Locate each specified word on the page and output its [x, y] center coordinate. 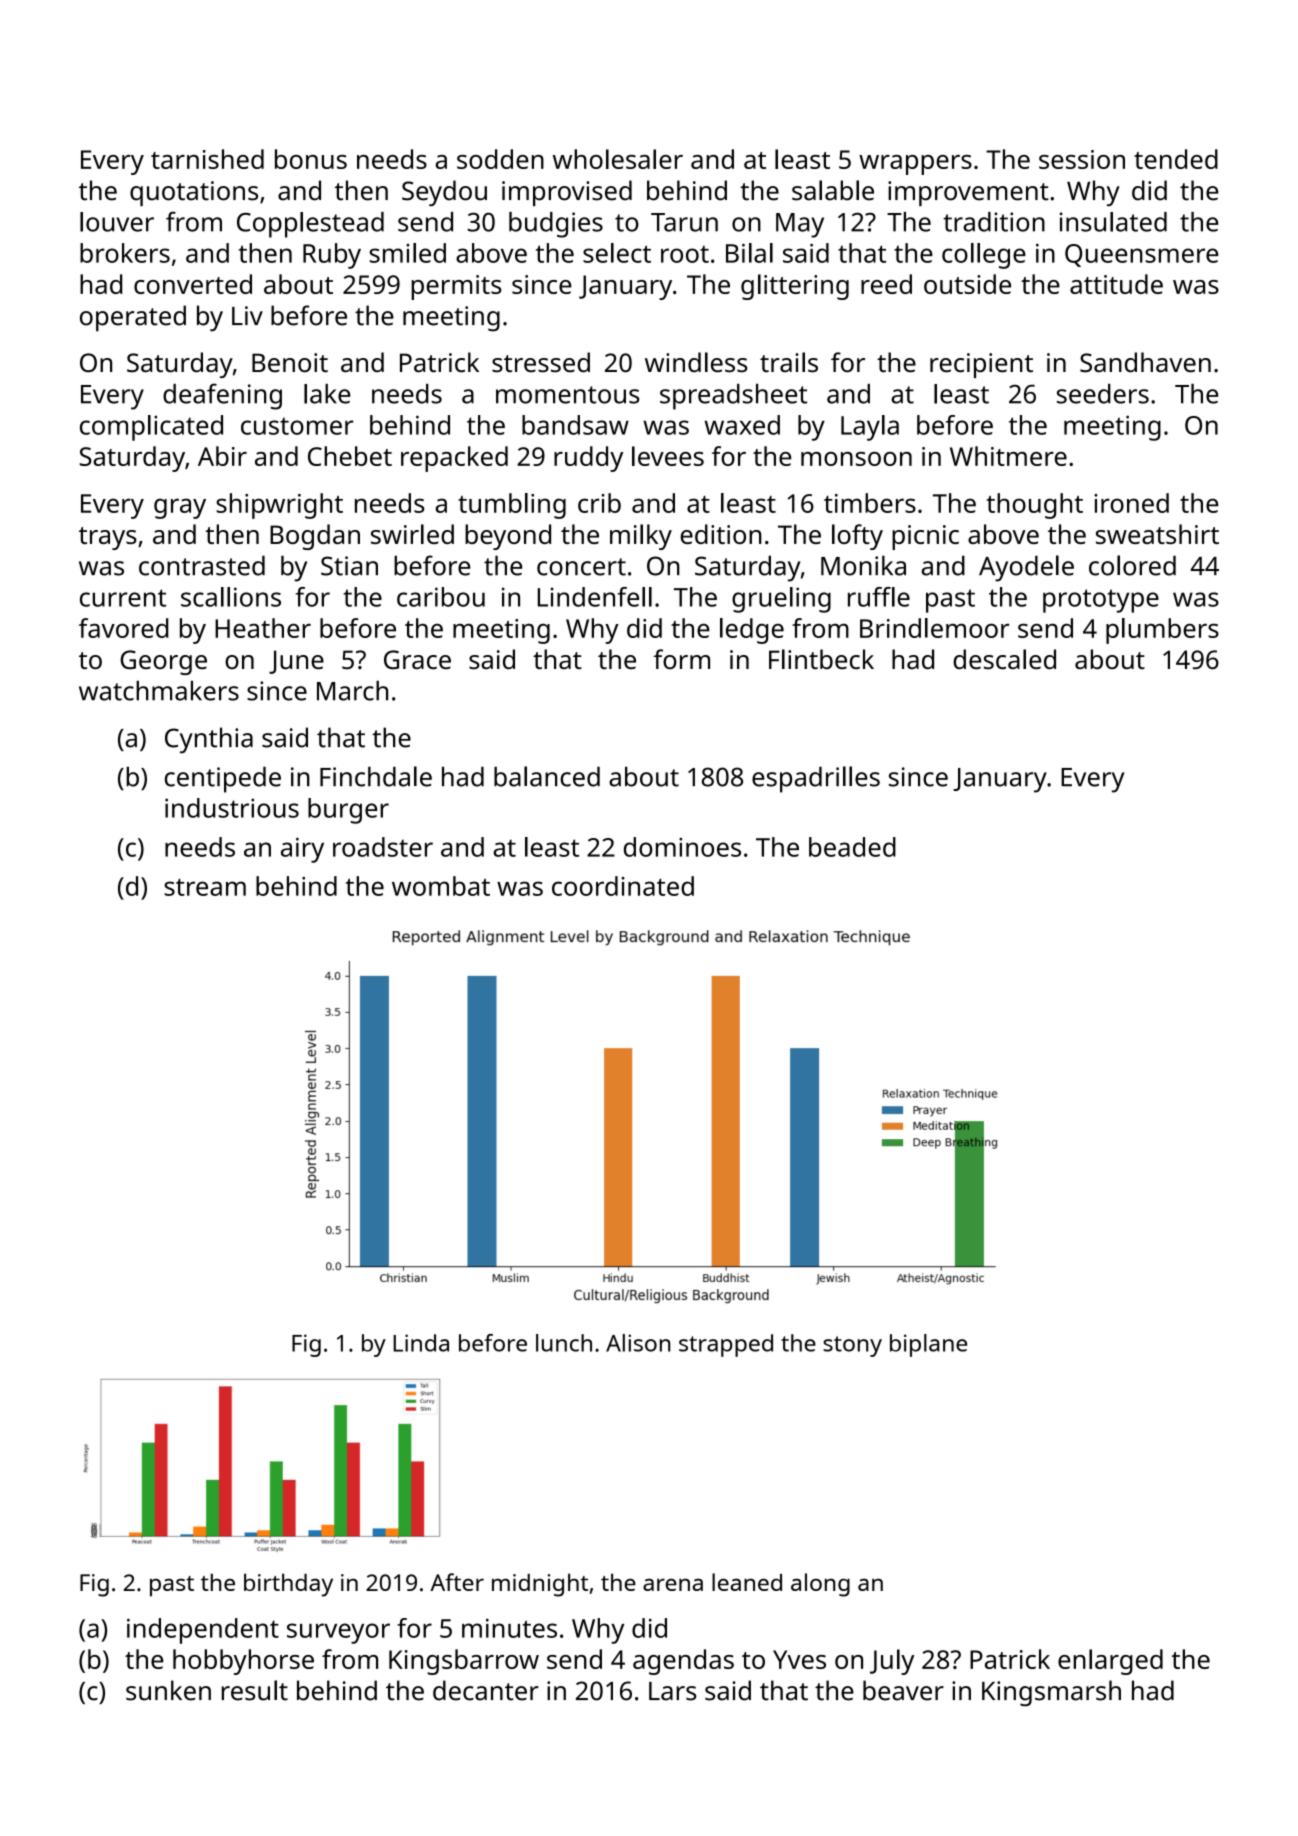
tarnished [207, 159]
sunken [168, 1690]
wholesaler [618, 159]
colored [1132, 565]
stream [205, 887]
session [1082, 159]
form [682, 659]
